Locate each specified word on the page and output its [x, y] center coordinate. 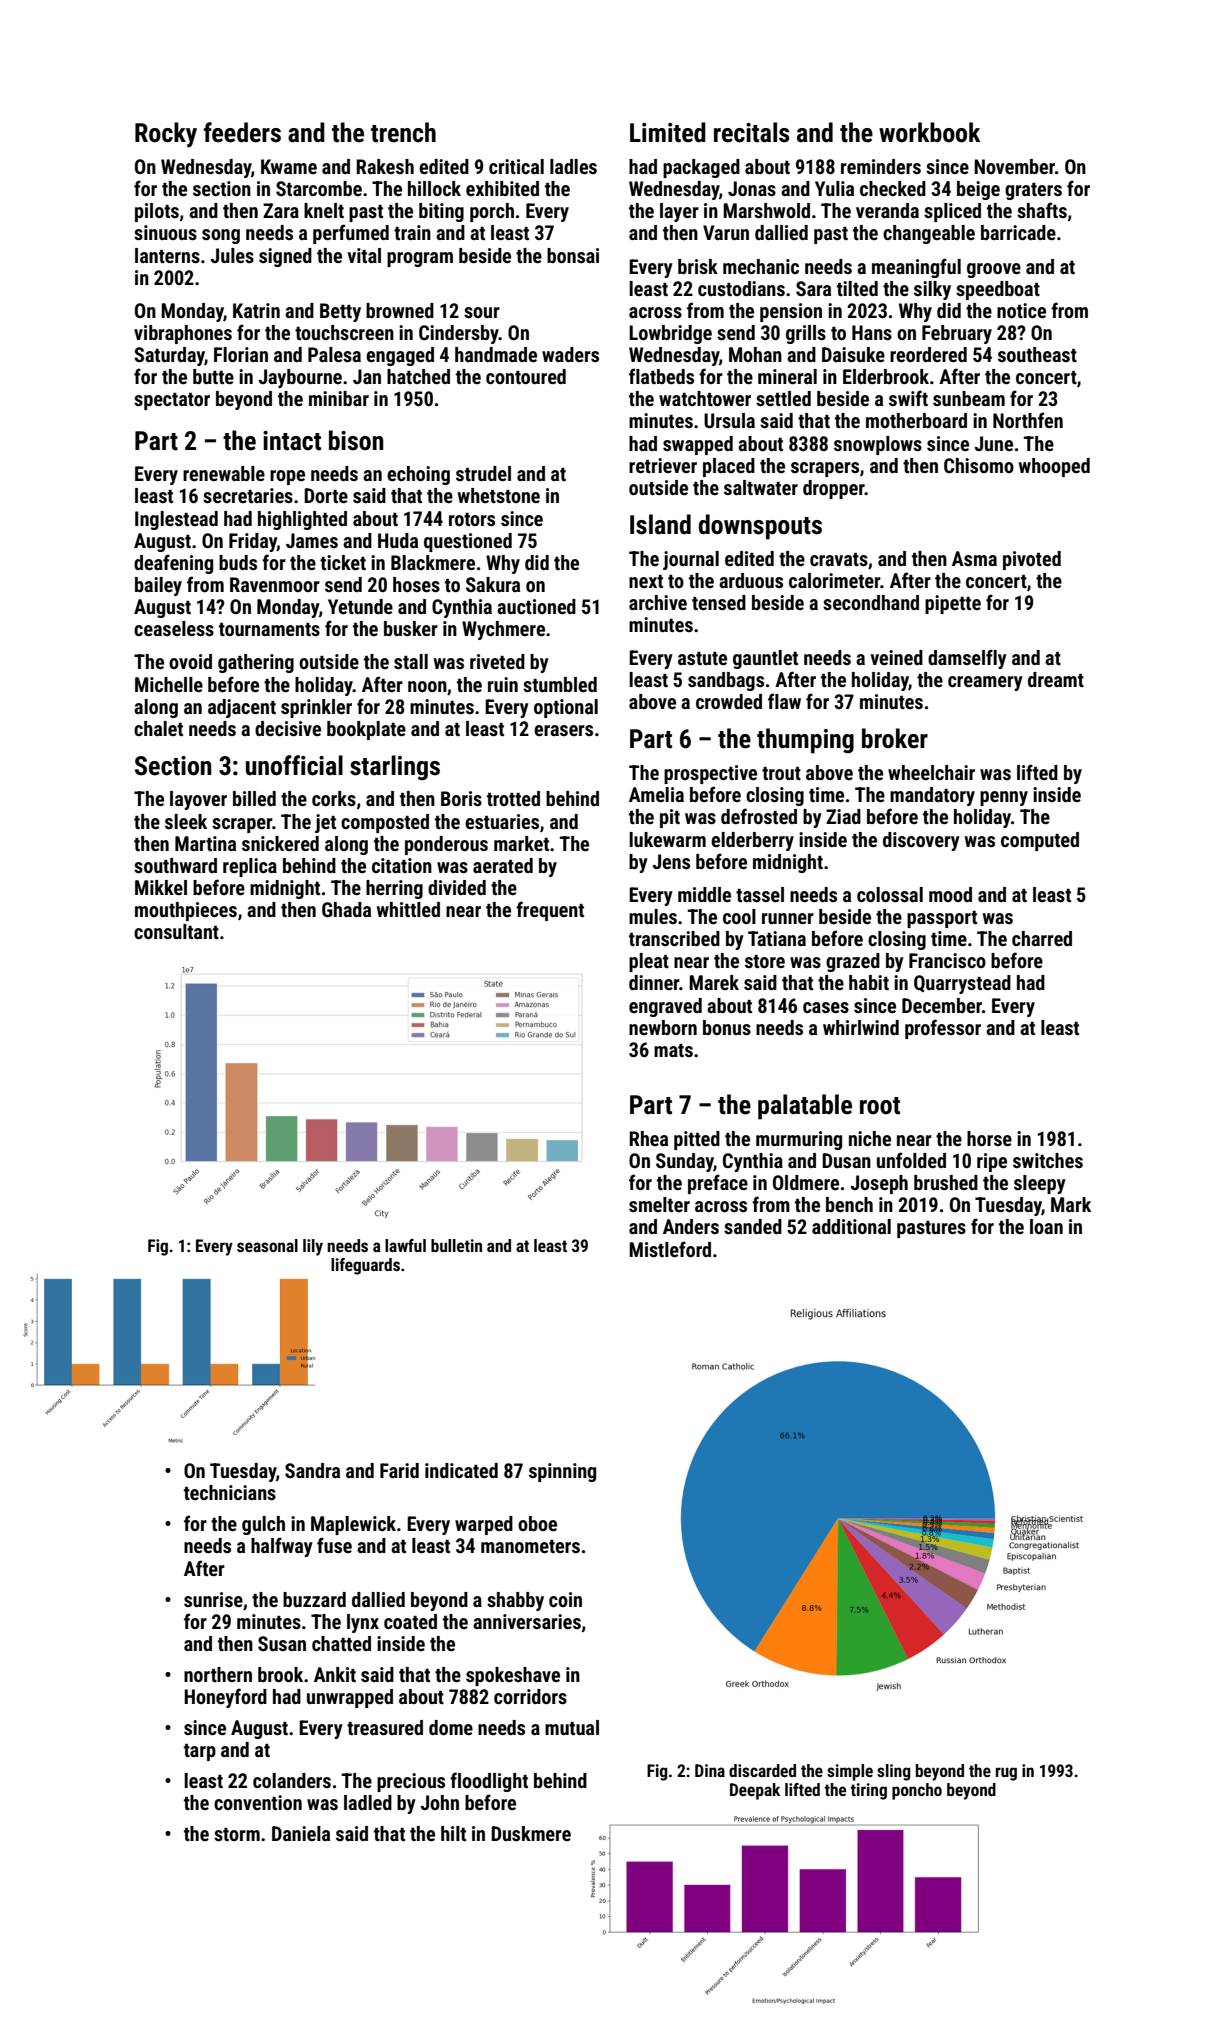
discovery [921, 841]
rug [1006, 1774]
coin [565, 1599]
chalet [158, 728]
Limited [668, 132]
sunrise [213, 1599]
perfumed [351, 234]
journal [691, 560]
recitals [752, 132]
